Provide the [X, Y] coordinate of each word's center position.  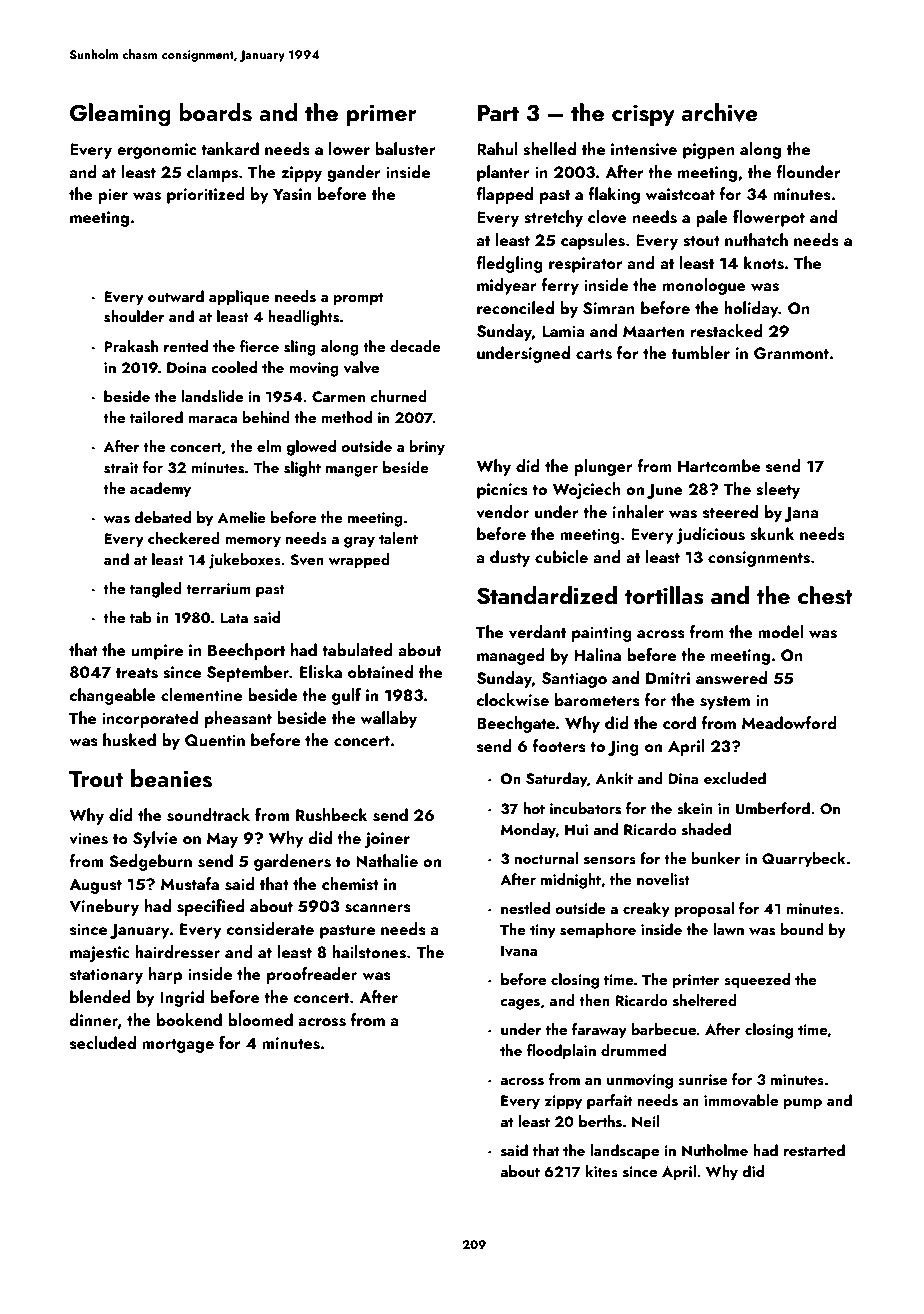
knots [764, 263]
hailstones [369, 952]
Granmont [791, 353]
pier [113, 196]
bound [802, 929]
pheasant [238, 719]
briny [427, 448]
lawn [728, 929]
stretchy [553, 218]
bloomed [260, 1019]
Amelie [242, 517]
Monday [528, 831]
